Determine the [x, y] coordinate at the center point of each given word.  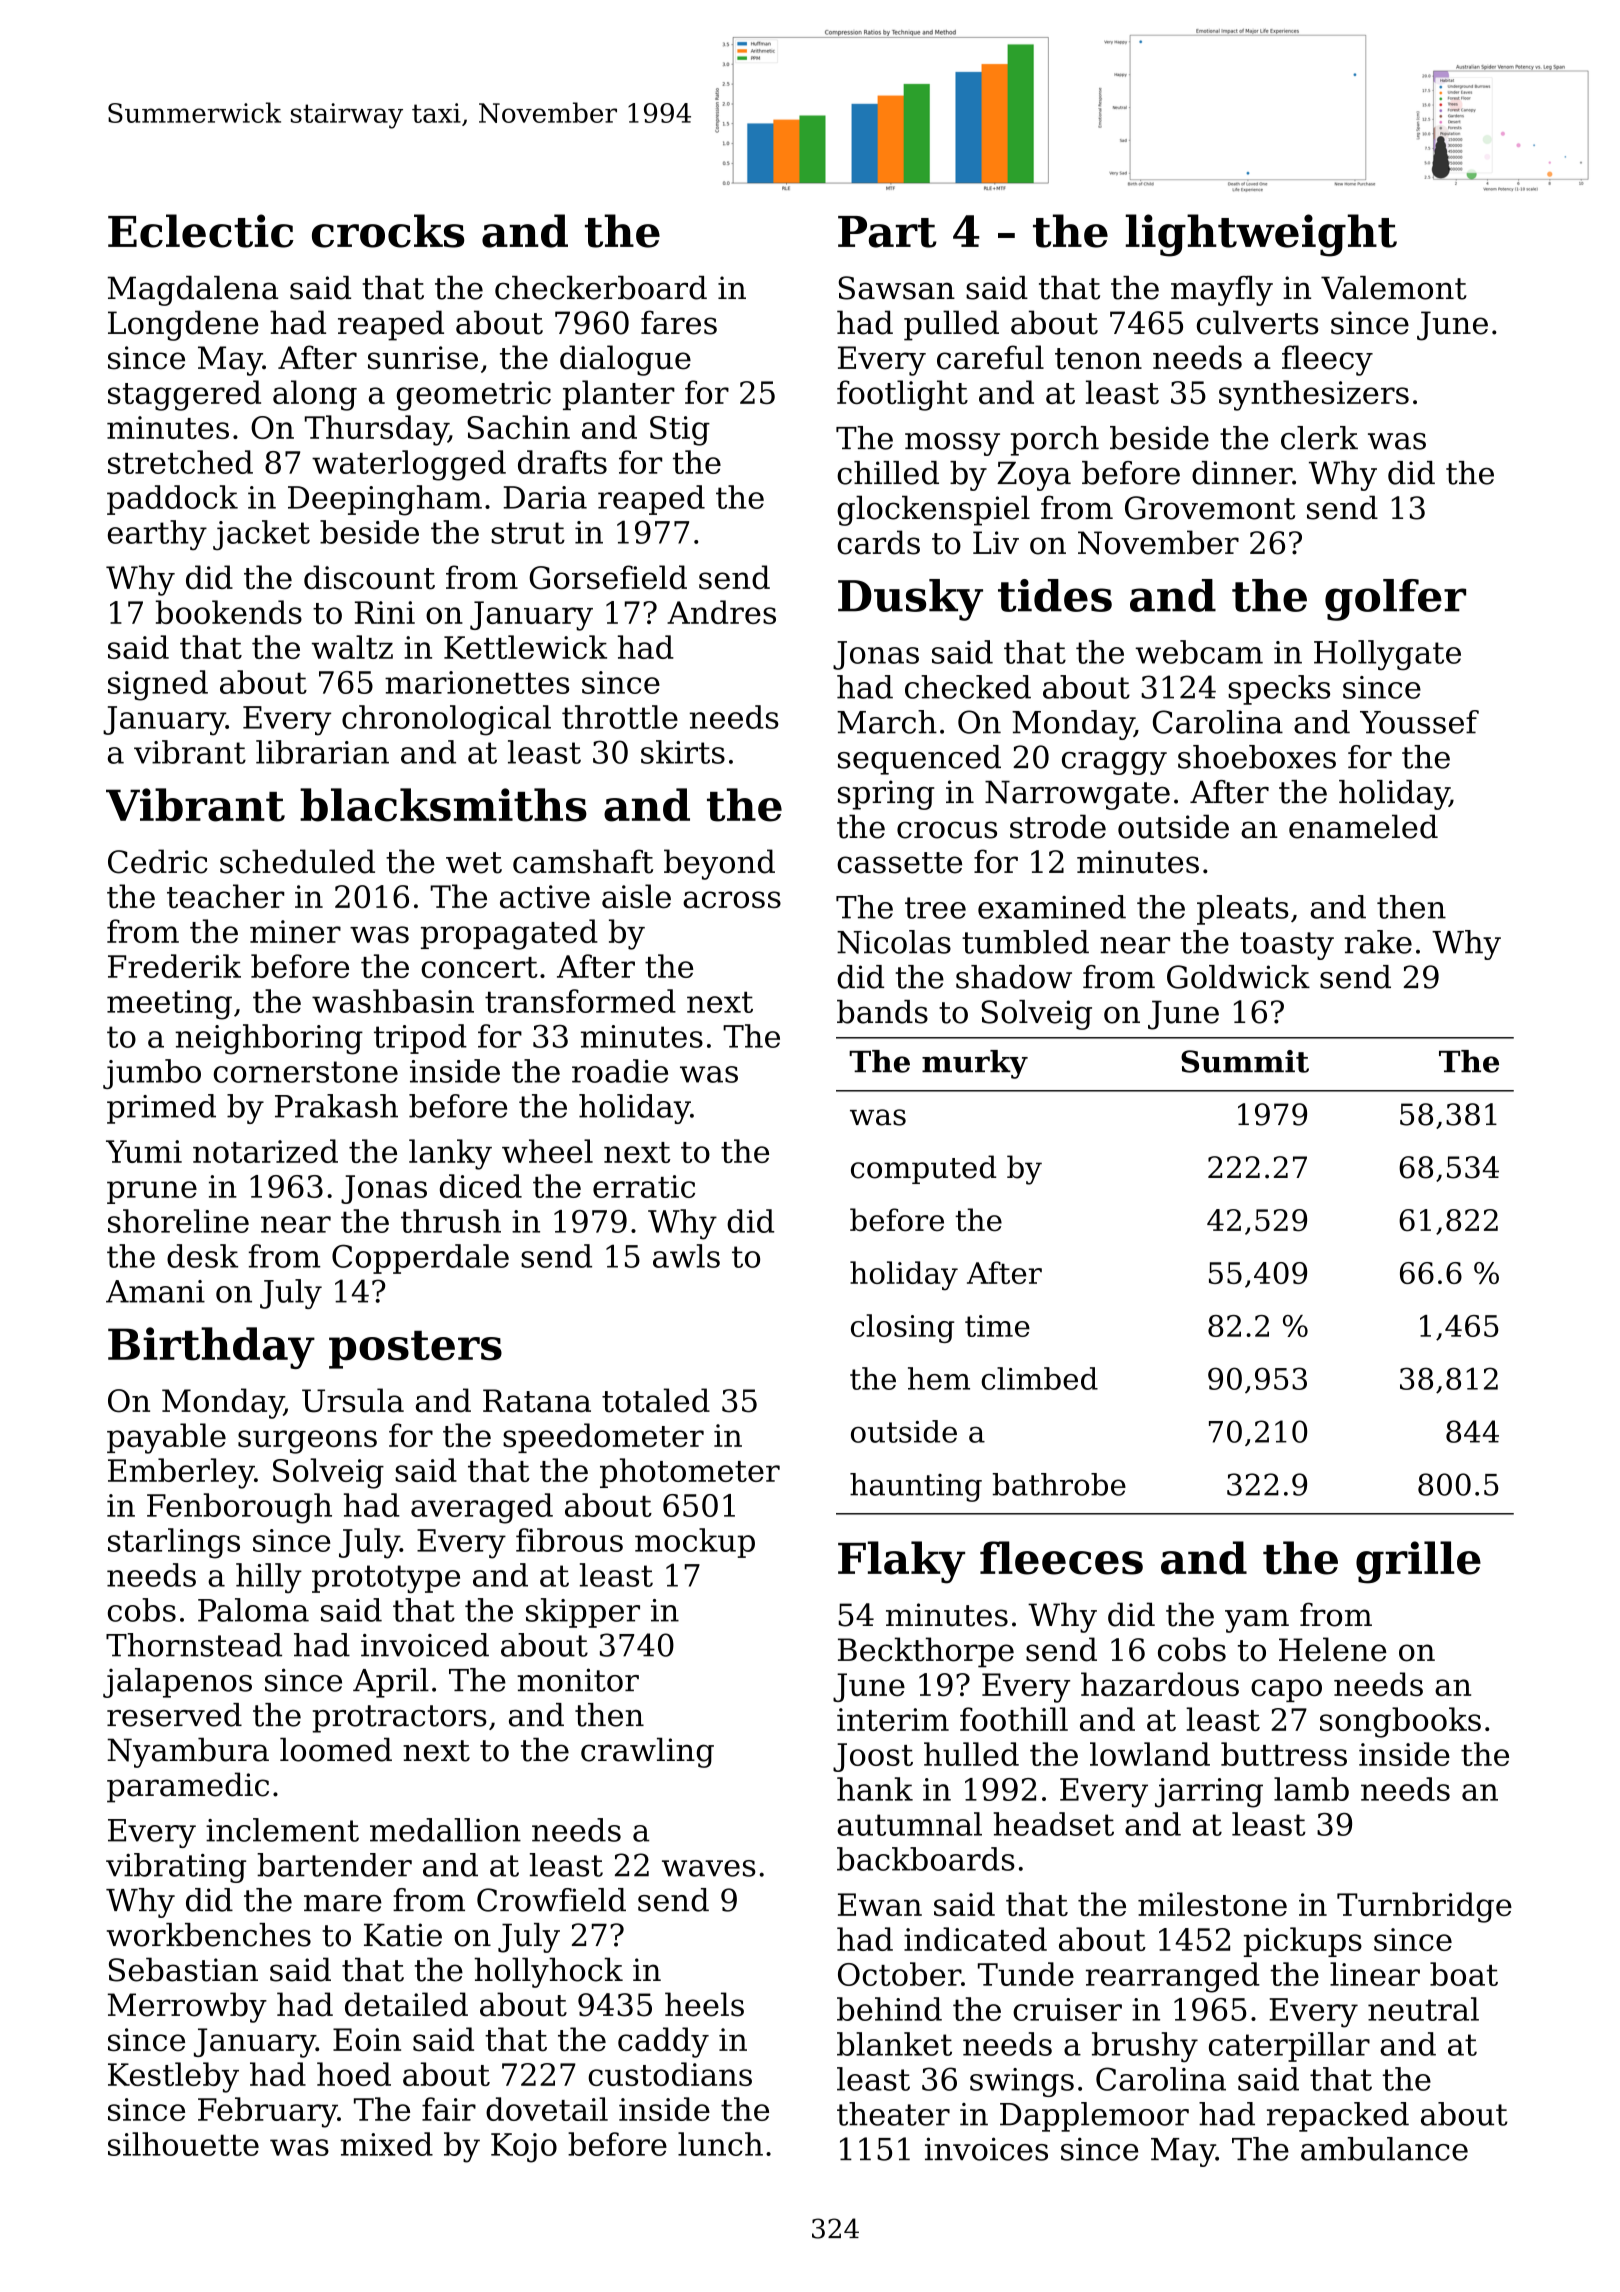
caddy [663, 2042]
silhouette [183, 2144]
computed [923, 1169]
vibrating [176, 1868]
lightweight [1261, 235]
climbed [1039, 1378]
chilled [888, 473]
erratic [644, 1186]
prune [152, 1192]
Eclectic [201, 231]
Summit [1245, 1061]
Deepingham [385, 500]
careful [990, 357]
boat [1464, 1974]
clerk [1319, 438]
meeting [169, 1005]
